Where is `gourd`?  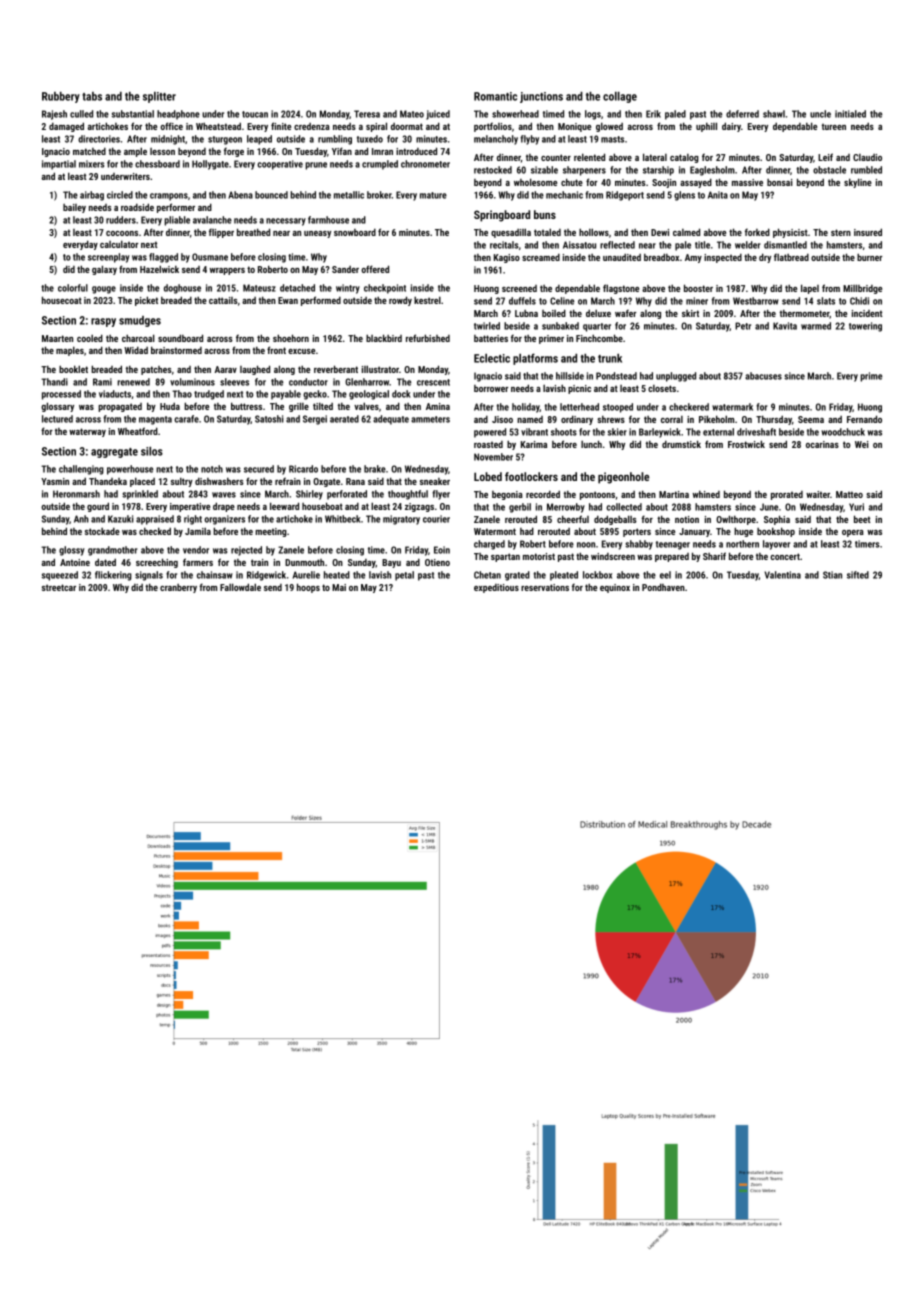
gourd is located at coordinates (98, 507).
